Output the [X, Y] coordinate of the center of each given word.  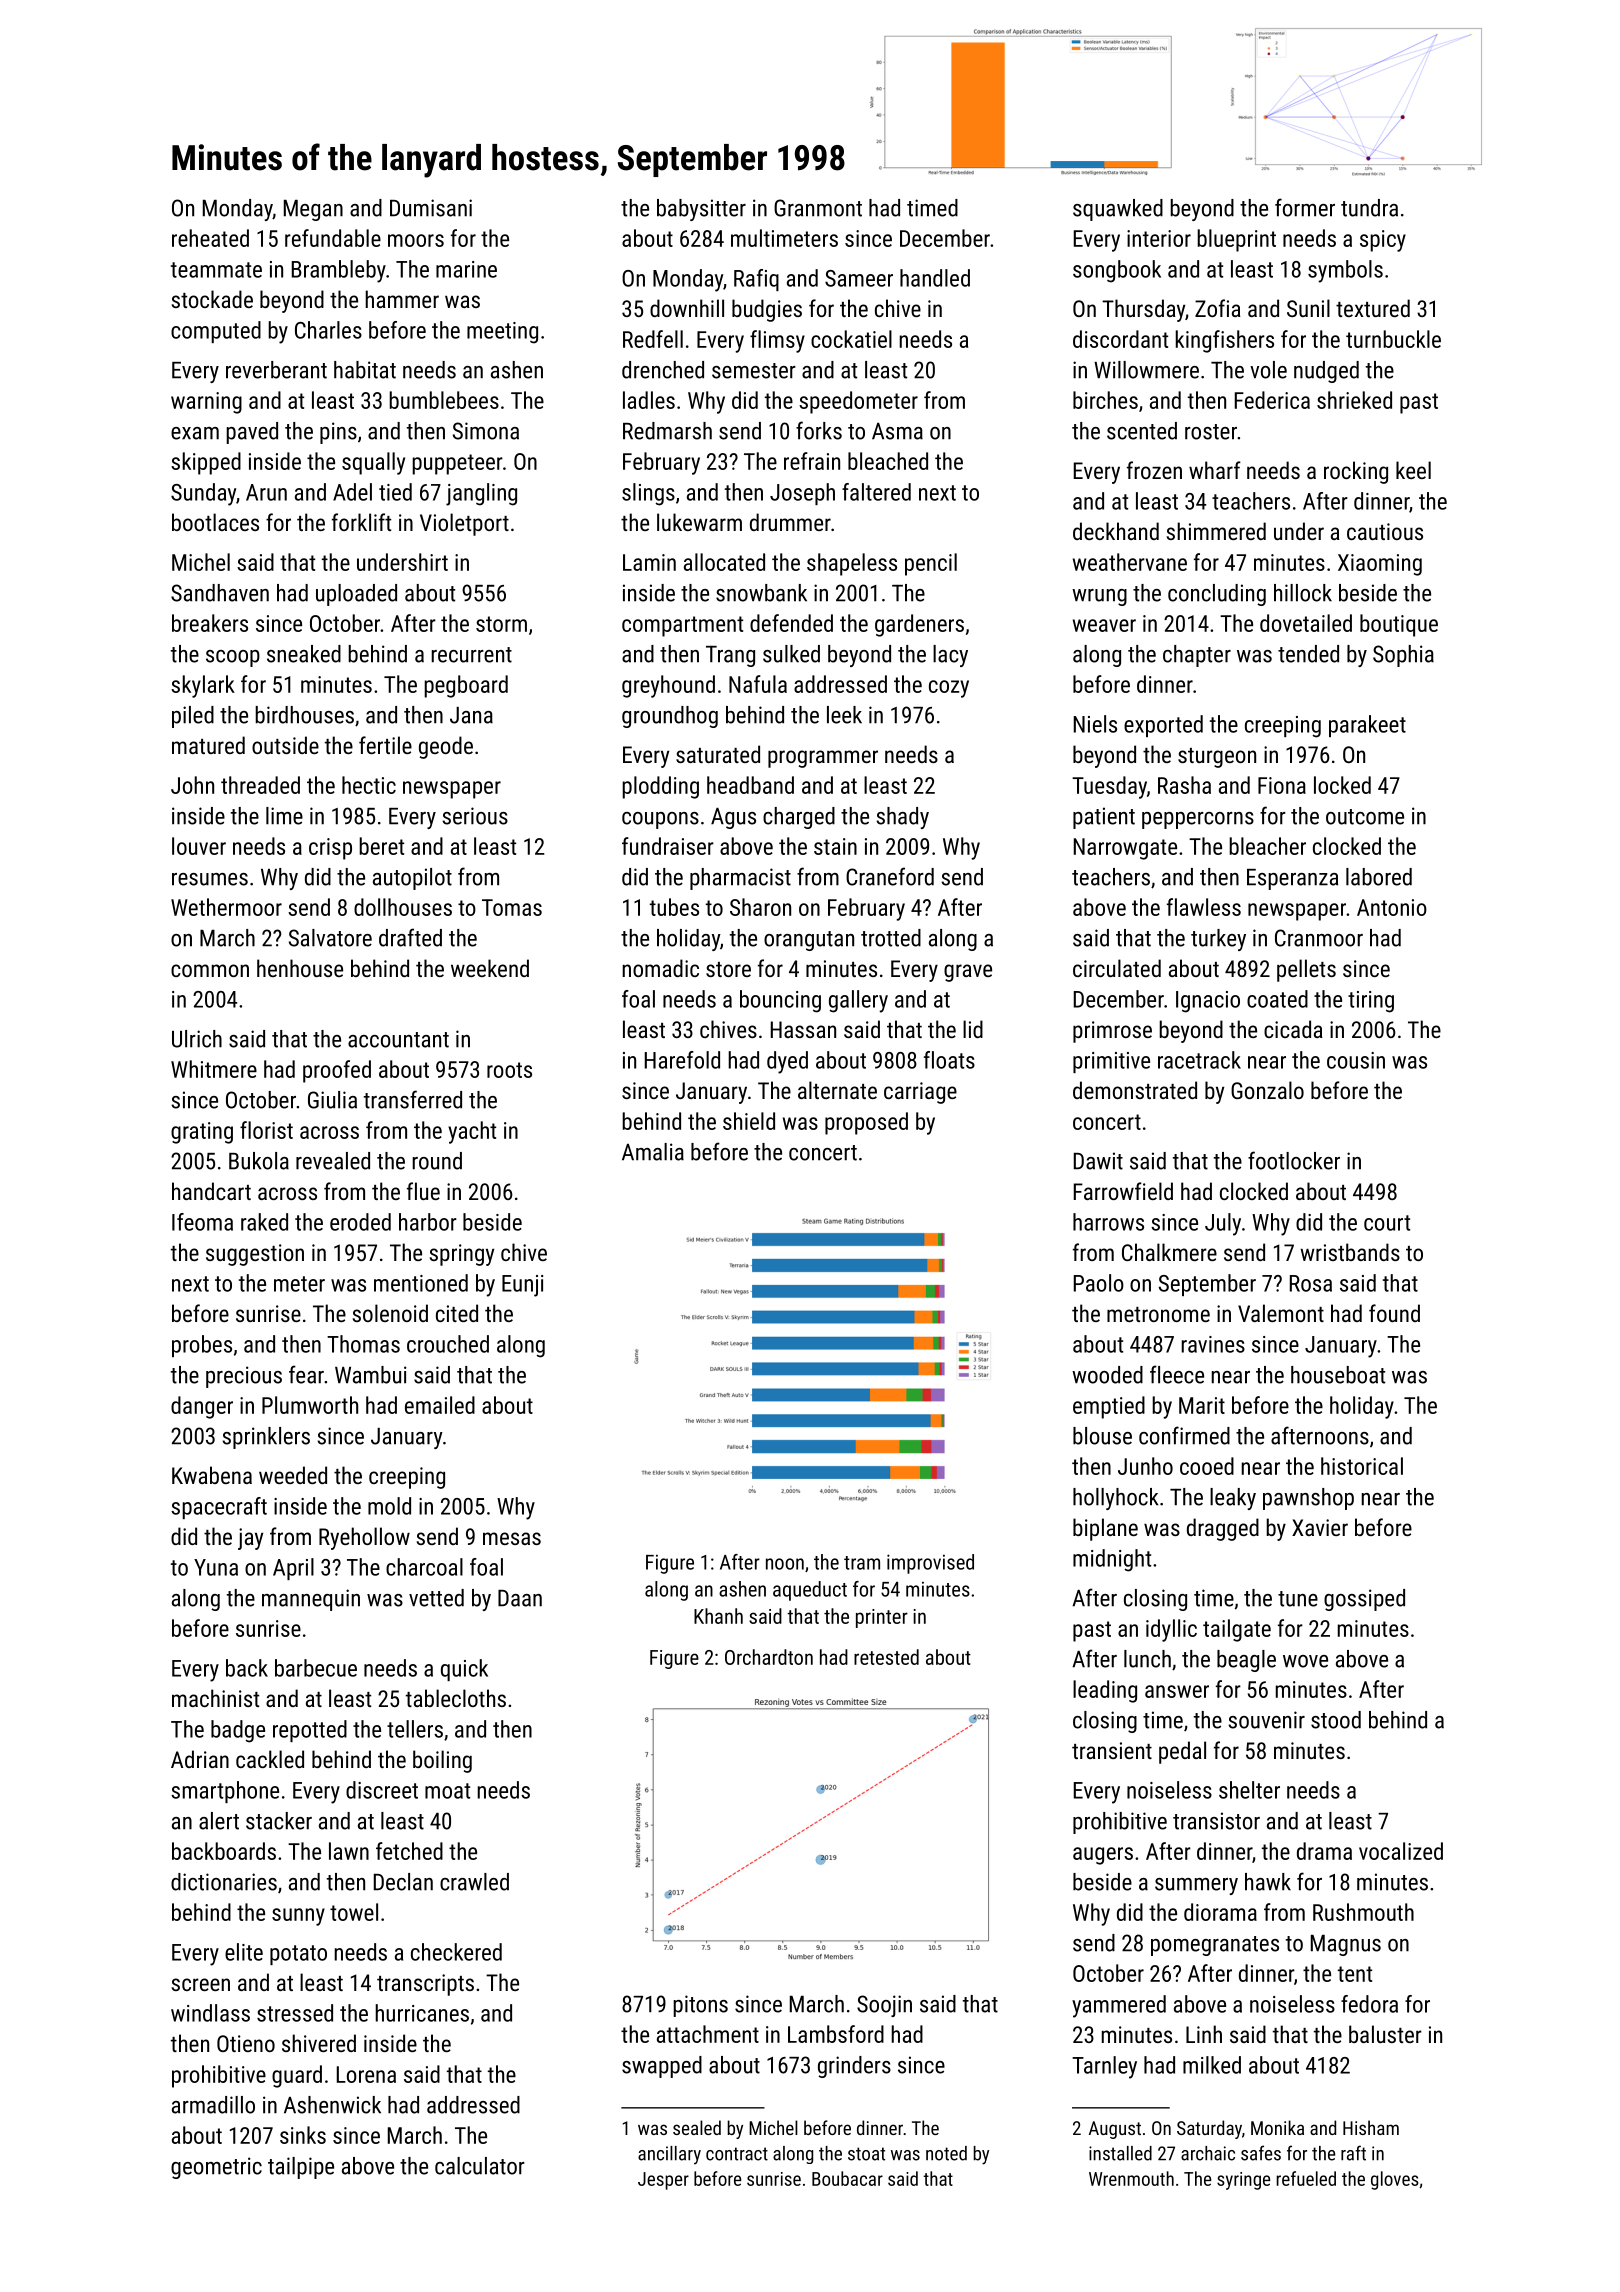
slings [648, 494]
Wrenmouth [1131, 2178]
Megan [313, 210]
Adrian [200, 1759]
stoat [866, 2154]
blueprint [1236, 240]
